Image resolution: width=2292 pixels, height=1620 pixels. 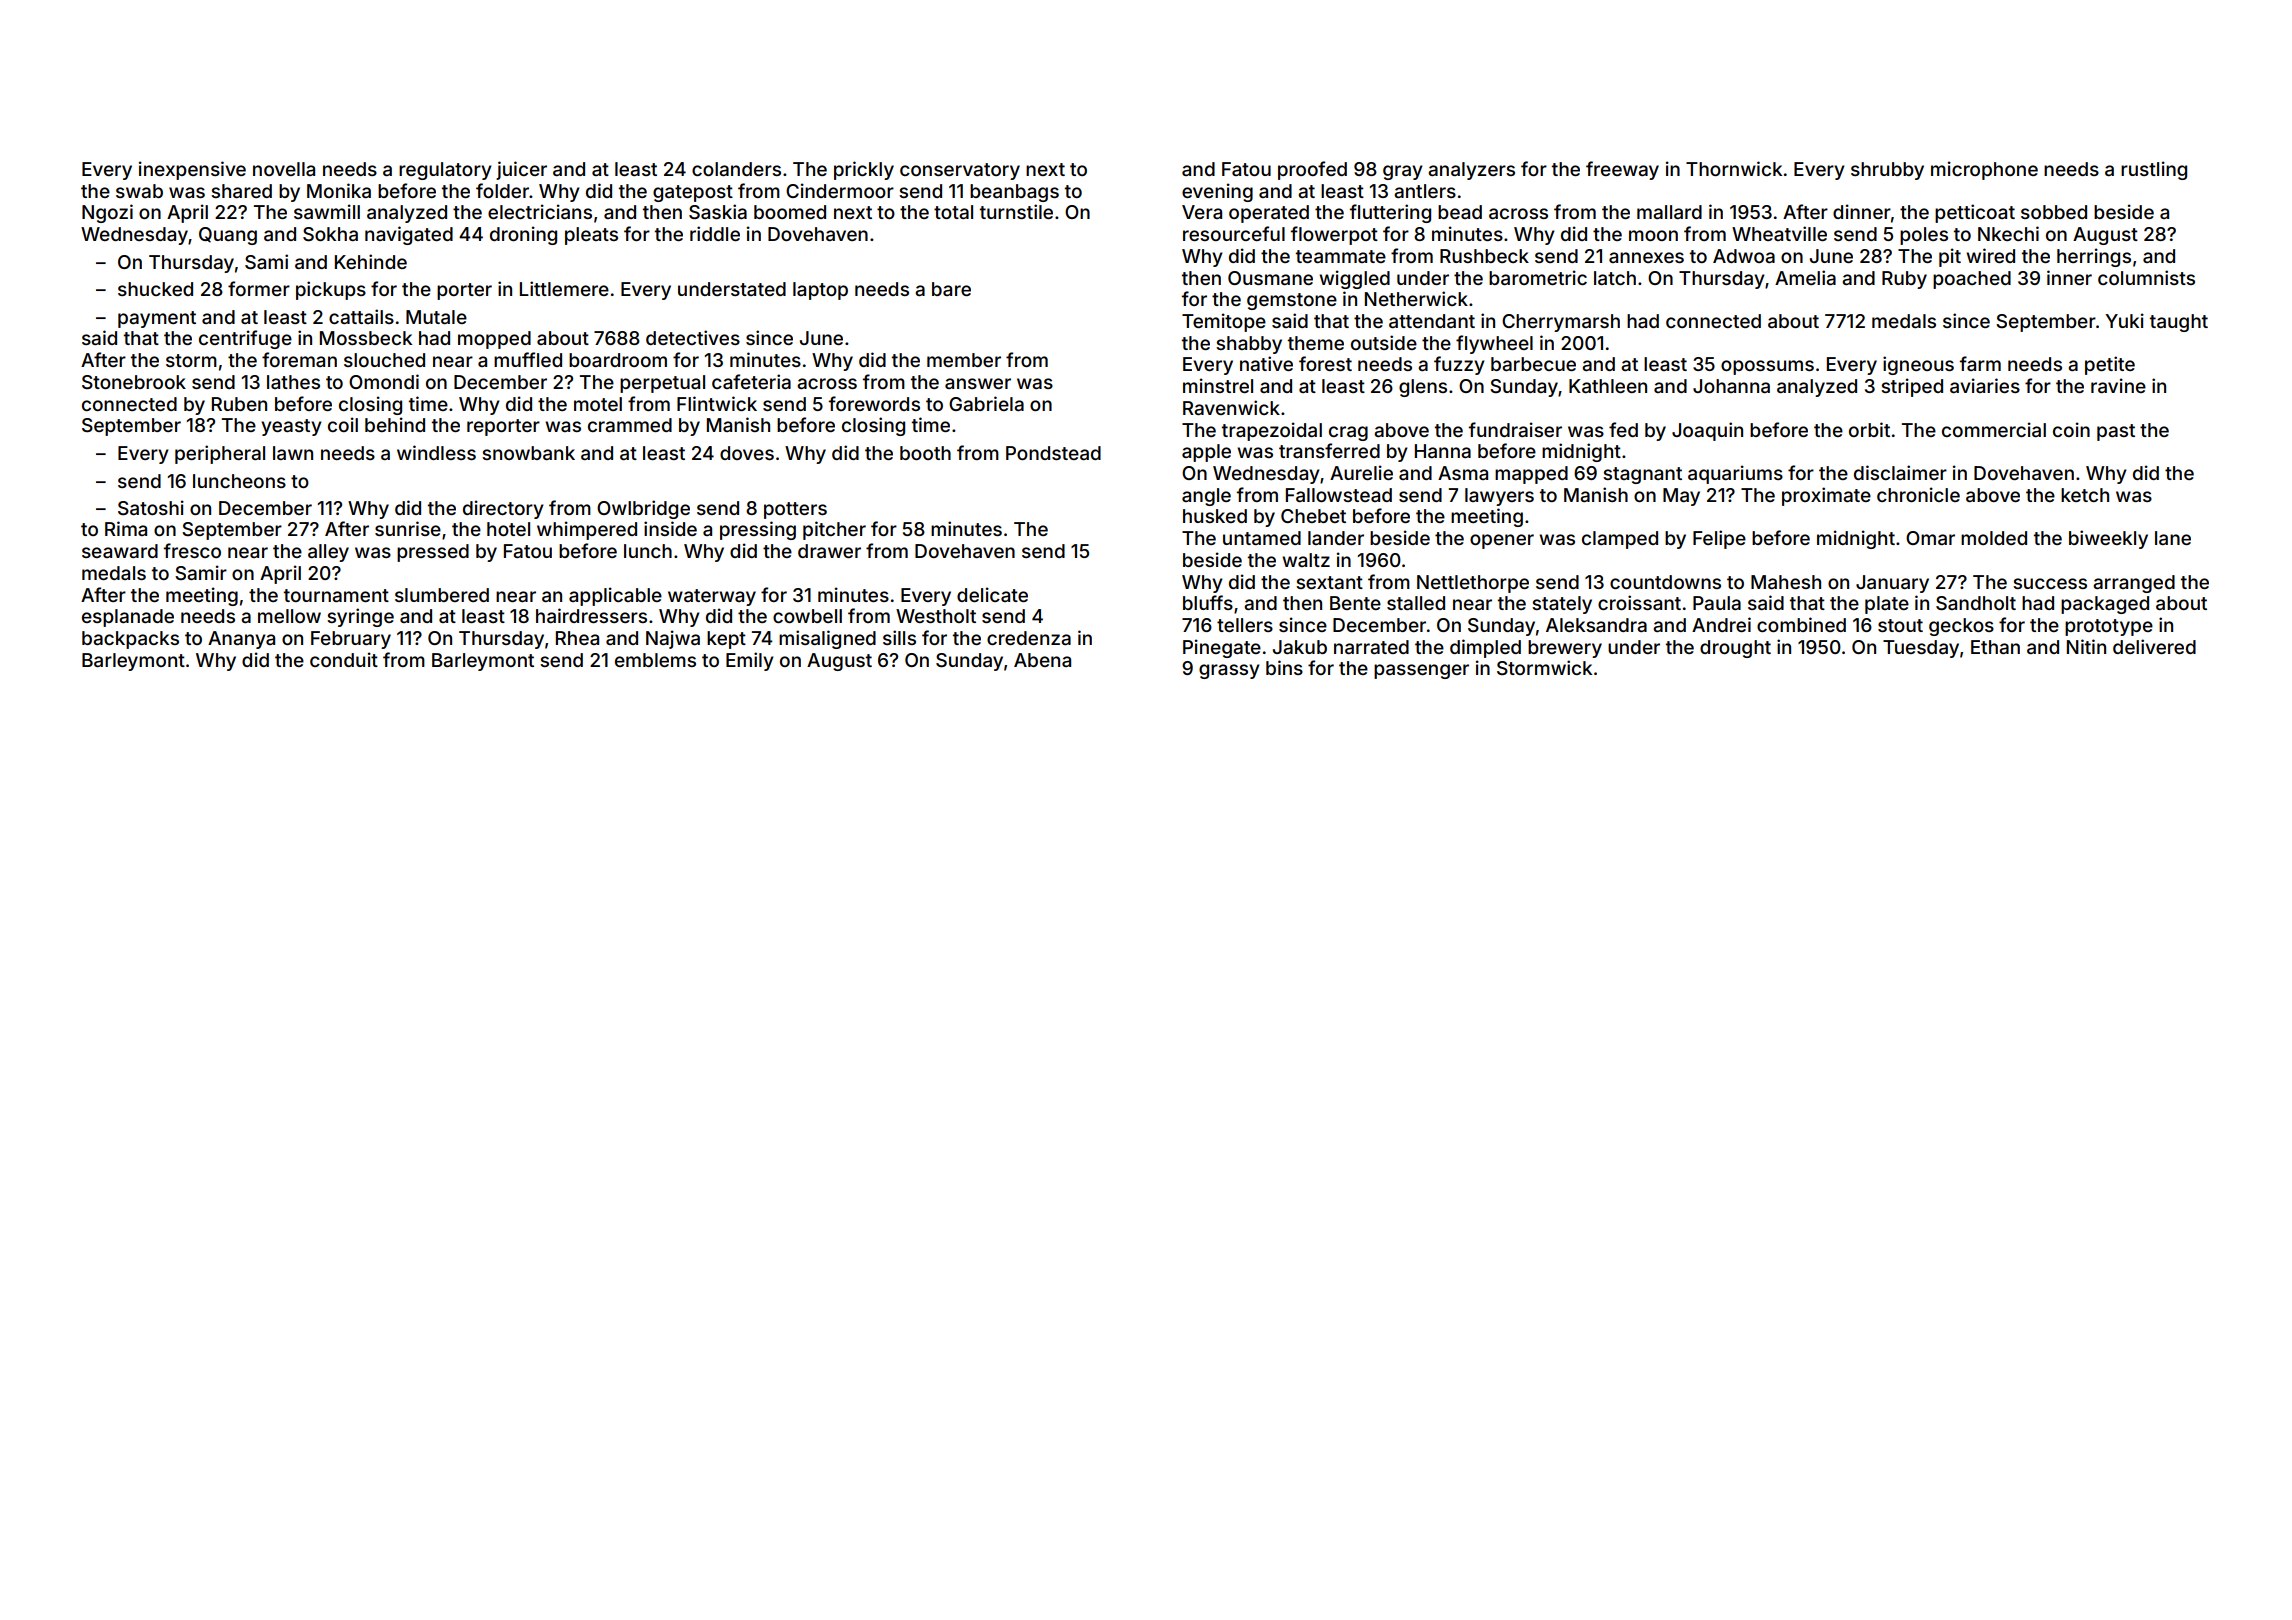 What do you see at coordinates (1669, 212) in the screenshot?
I see `mallard` at bounding box center [1669, 212].
